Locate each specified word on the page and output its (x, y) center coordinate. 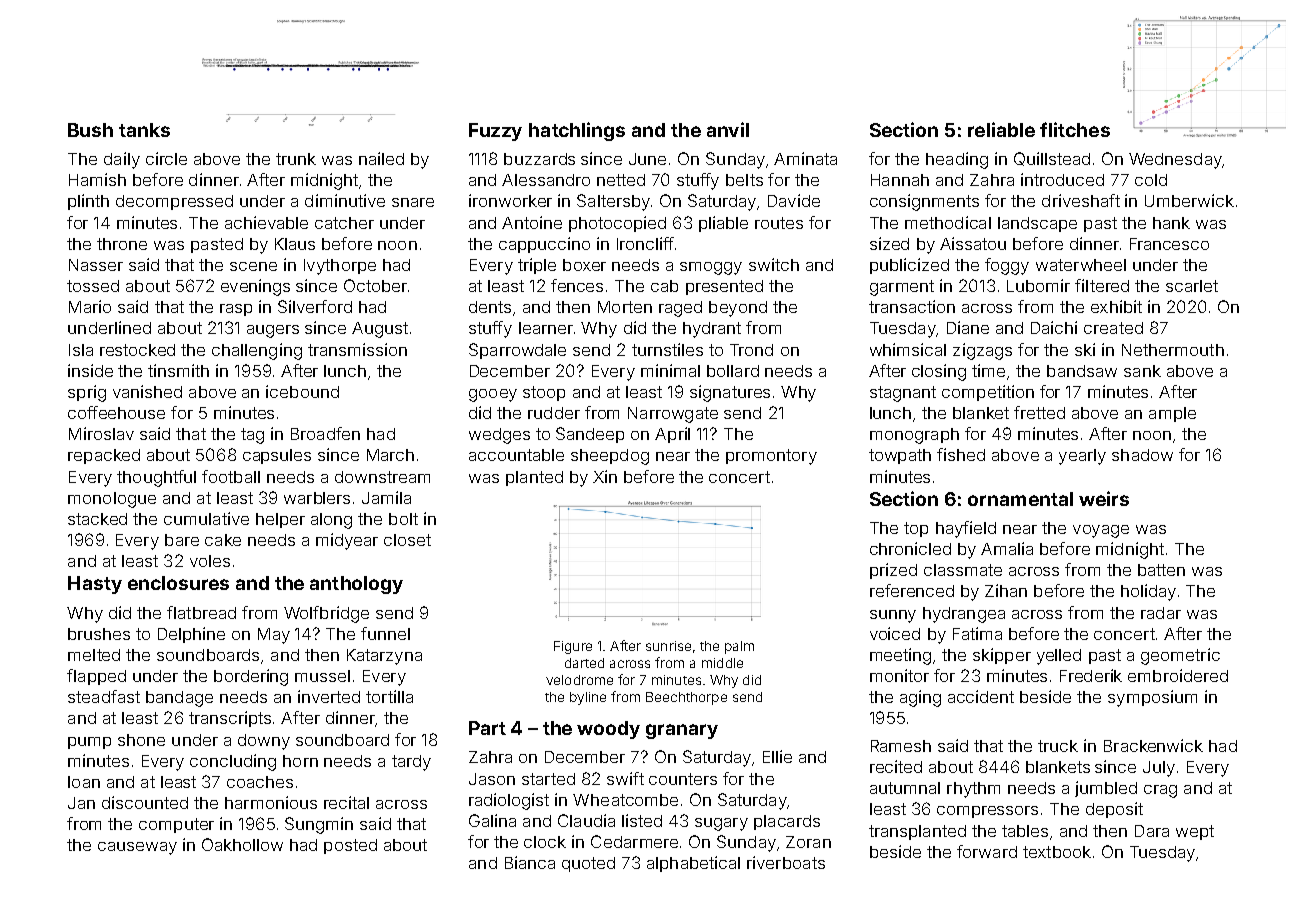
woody (608, 730)
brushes (99, 634)
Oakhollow (242, 844)
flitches (1075, 129)
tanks (144, 130)
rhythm (973, 790)
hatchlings (577, 131)
